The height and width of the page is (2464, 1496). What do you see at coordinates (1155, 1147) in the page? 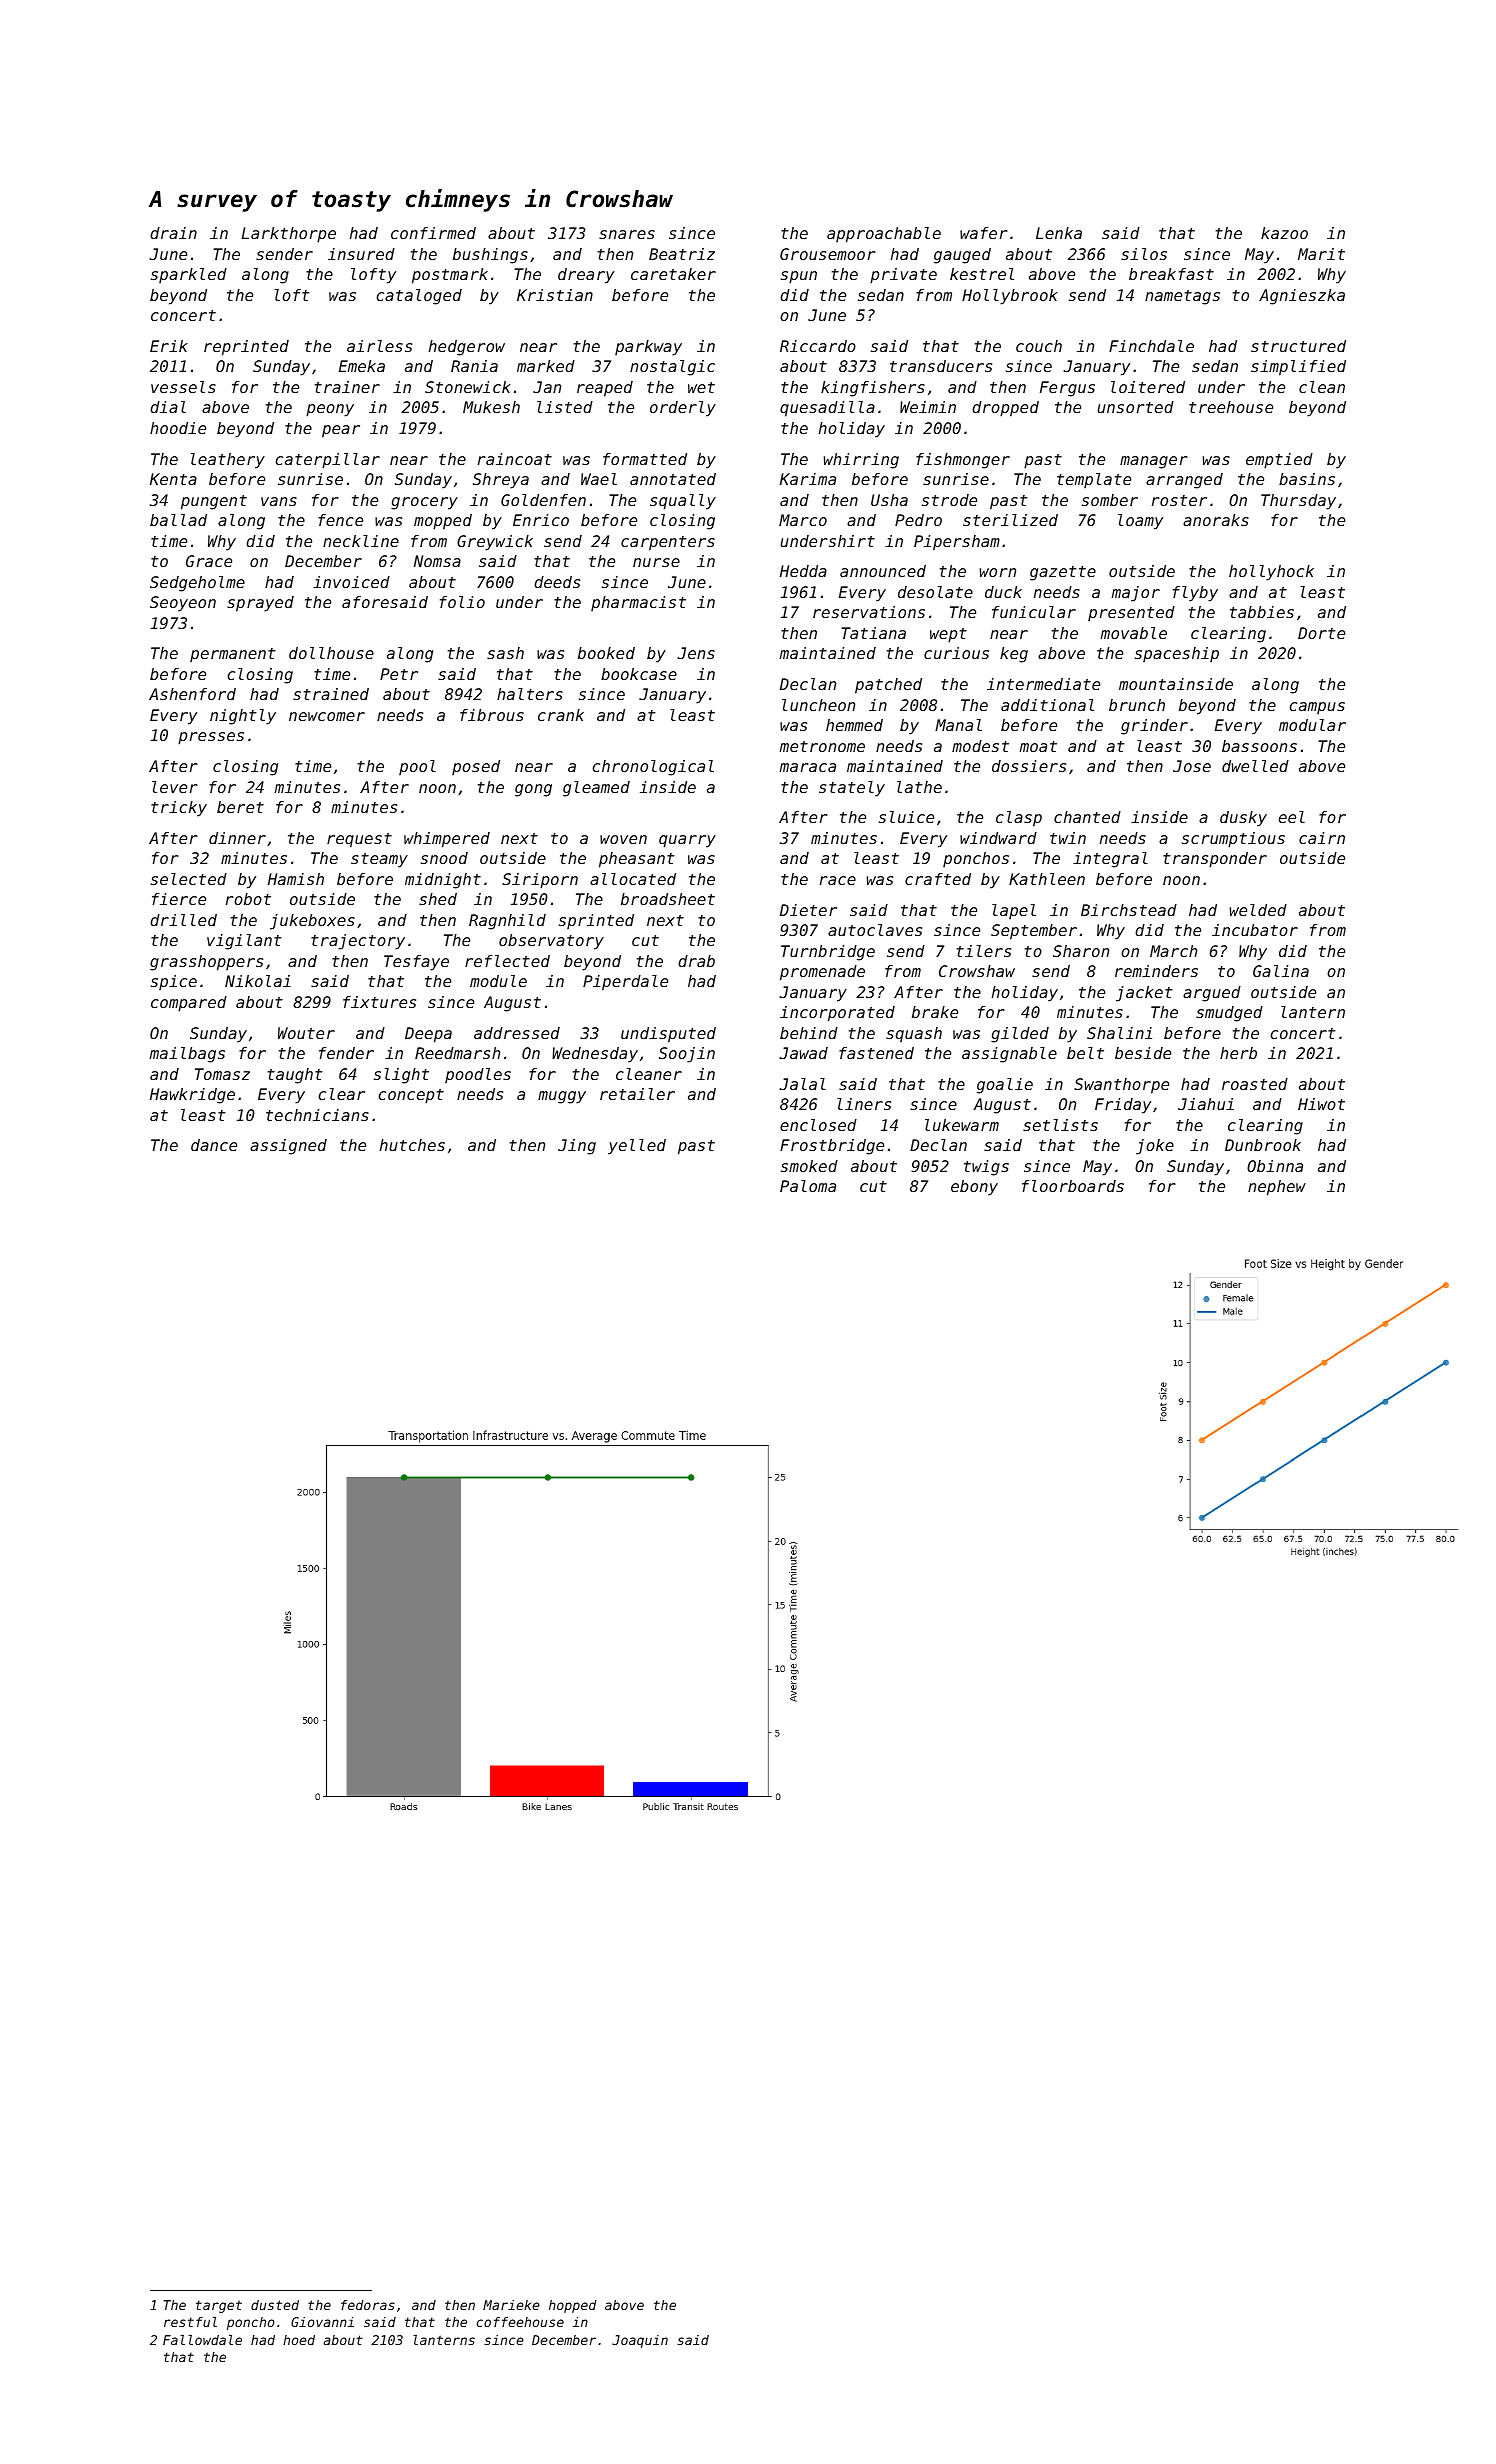
I see `joke` at bounding box center [1155, 1147].
